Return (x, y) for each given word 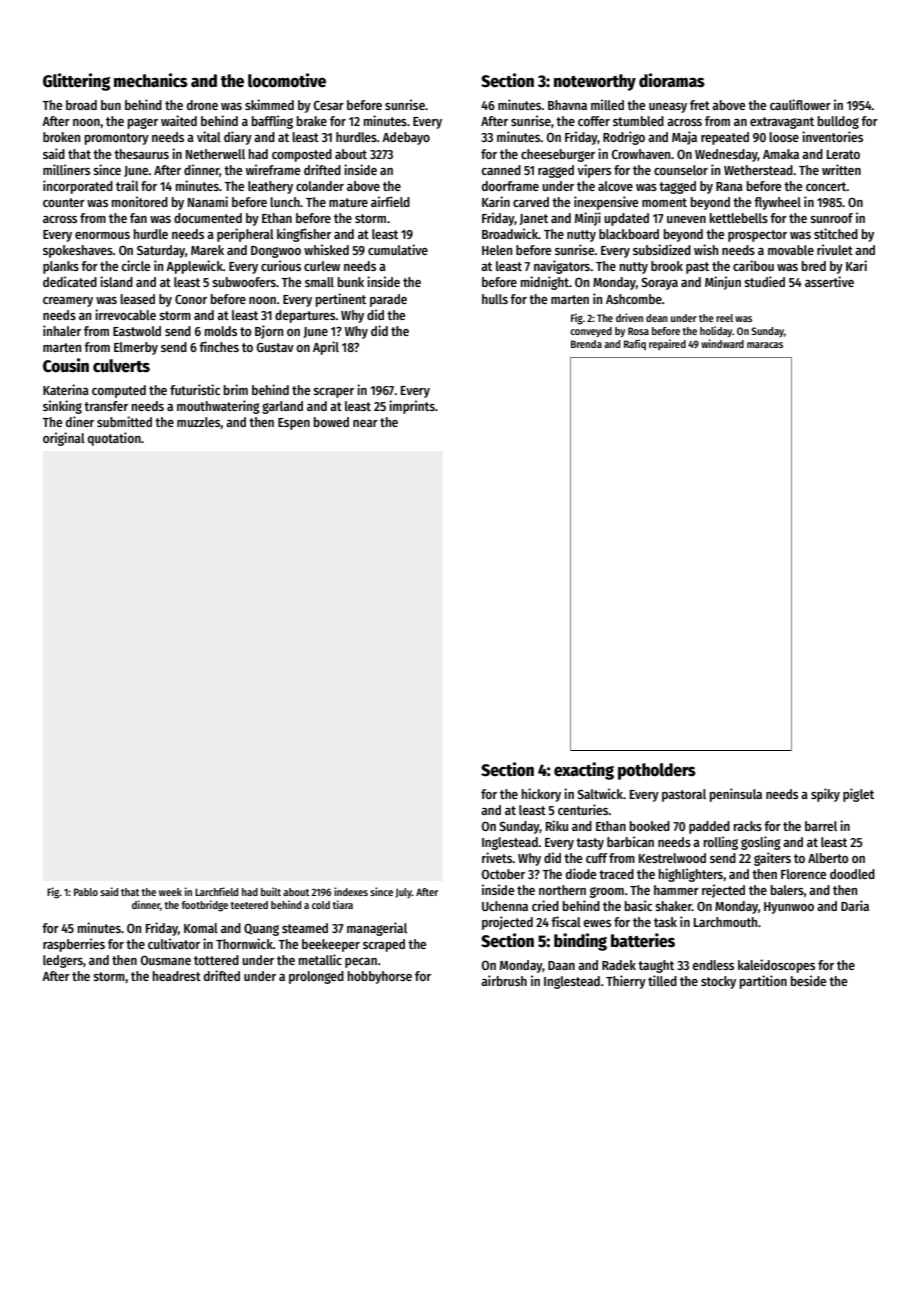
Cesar (329, 105)
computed (119, 391)
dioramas (672, 80)
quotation (114, 439)
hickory (541, 795)
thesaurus (141, 154)
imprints (412, 407)
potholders (657, 771)
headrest (177, 976)
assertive (829, 281)
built (271, 891)
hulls (495, 299)
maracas (765, 345)
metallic (320, 959)
